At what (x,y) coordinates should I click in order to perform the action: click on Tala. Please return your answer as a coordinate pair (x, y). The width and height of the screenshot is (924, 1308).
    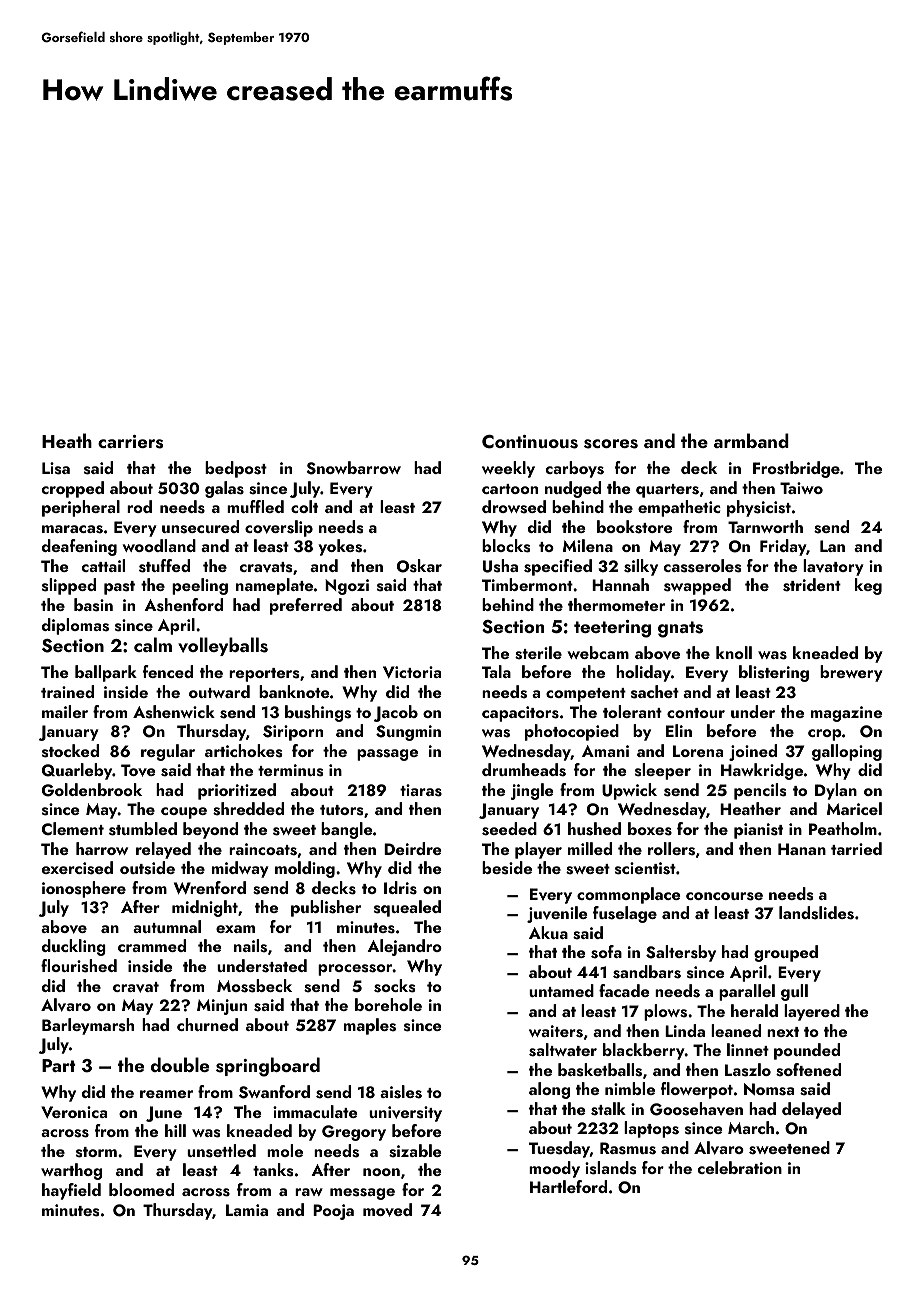
    Looking at the image, I should click on (496, 671).
